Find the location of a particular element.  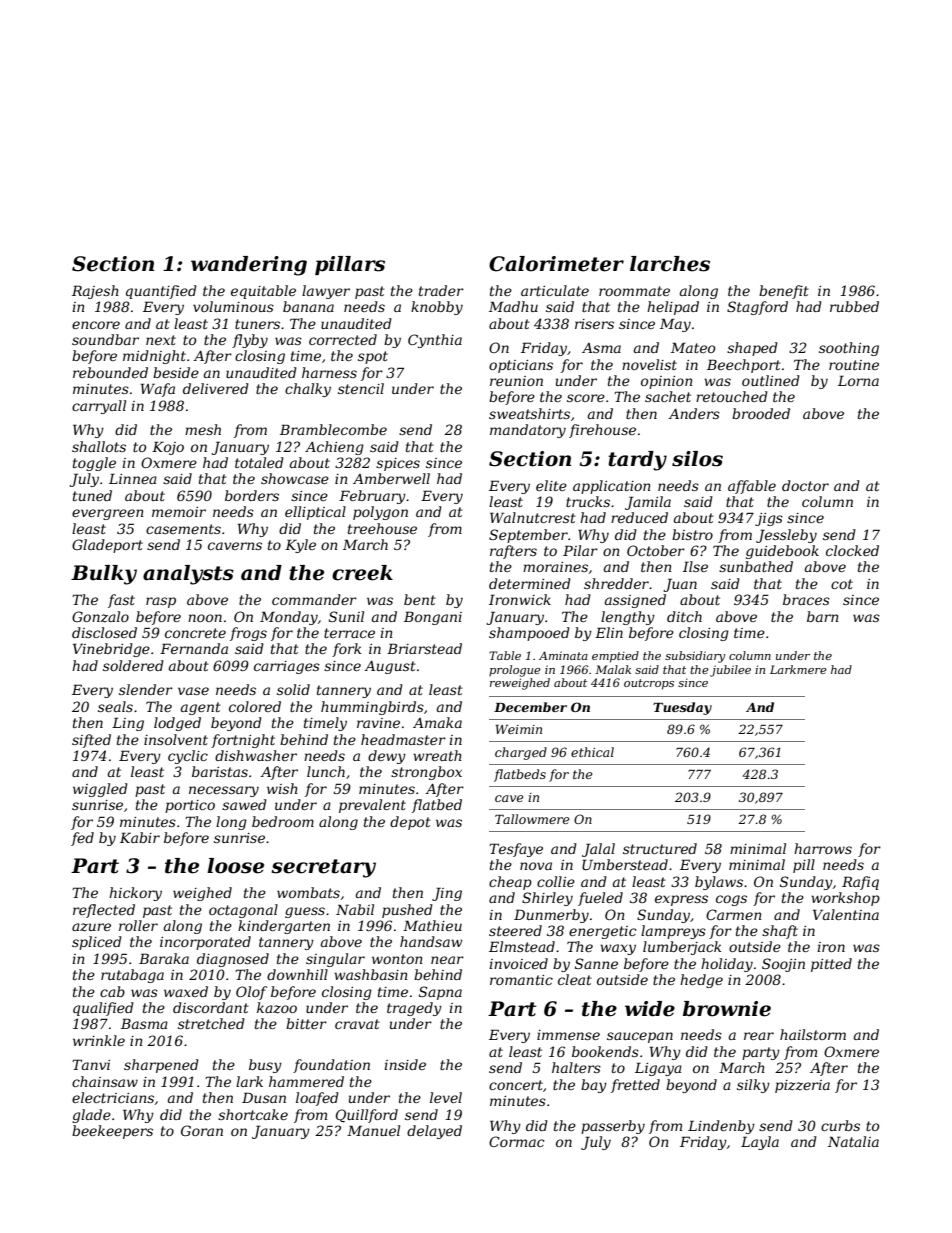

quantified is located at coordinates (161, 292).
